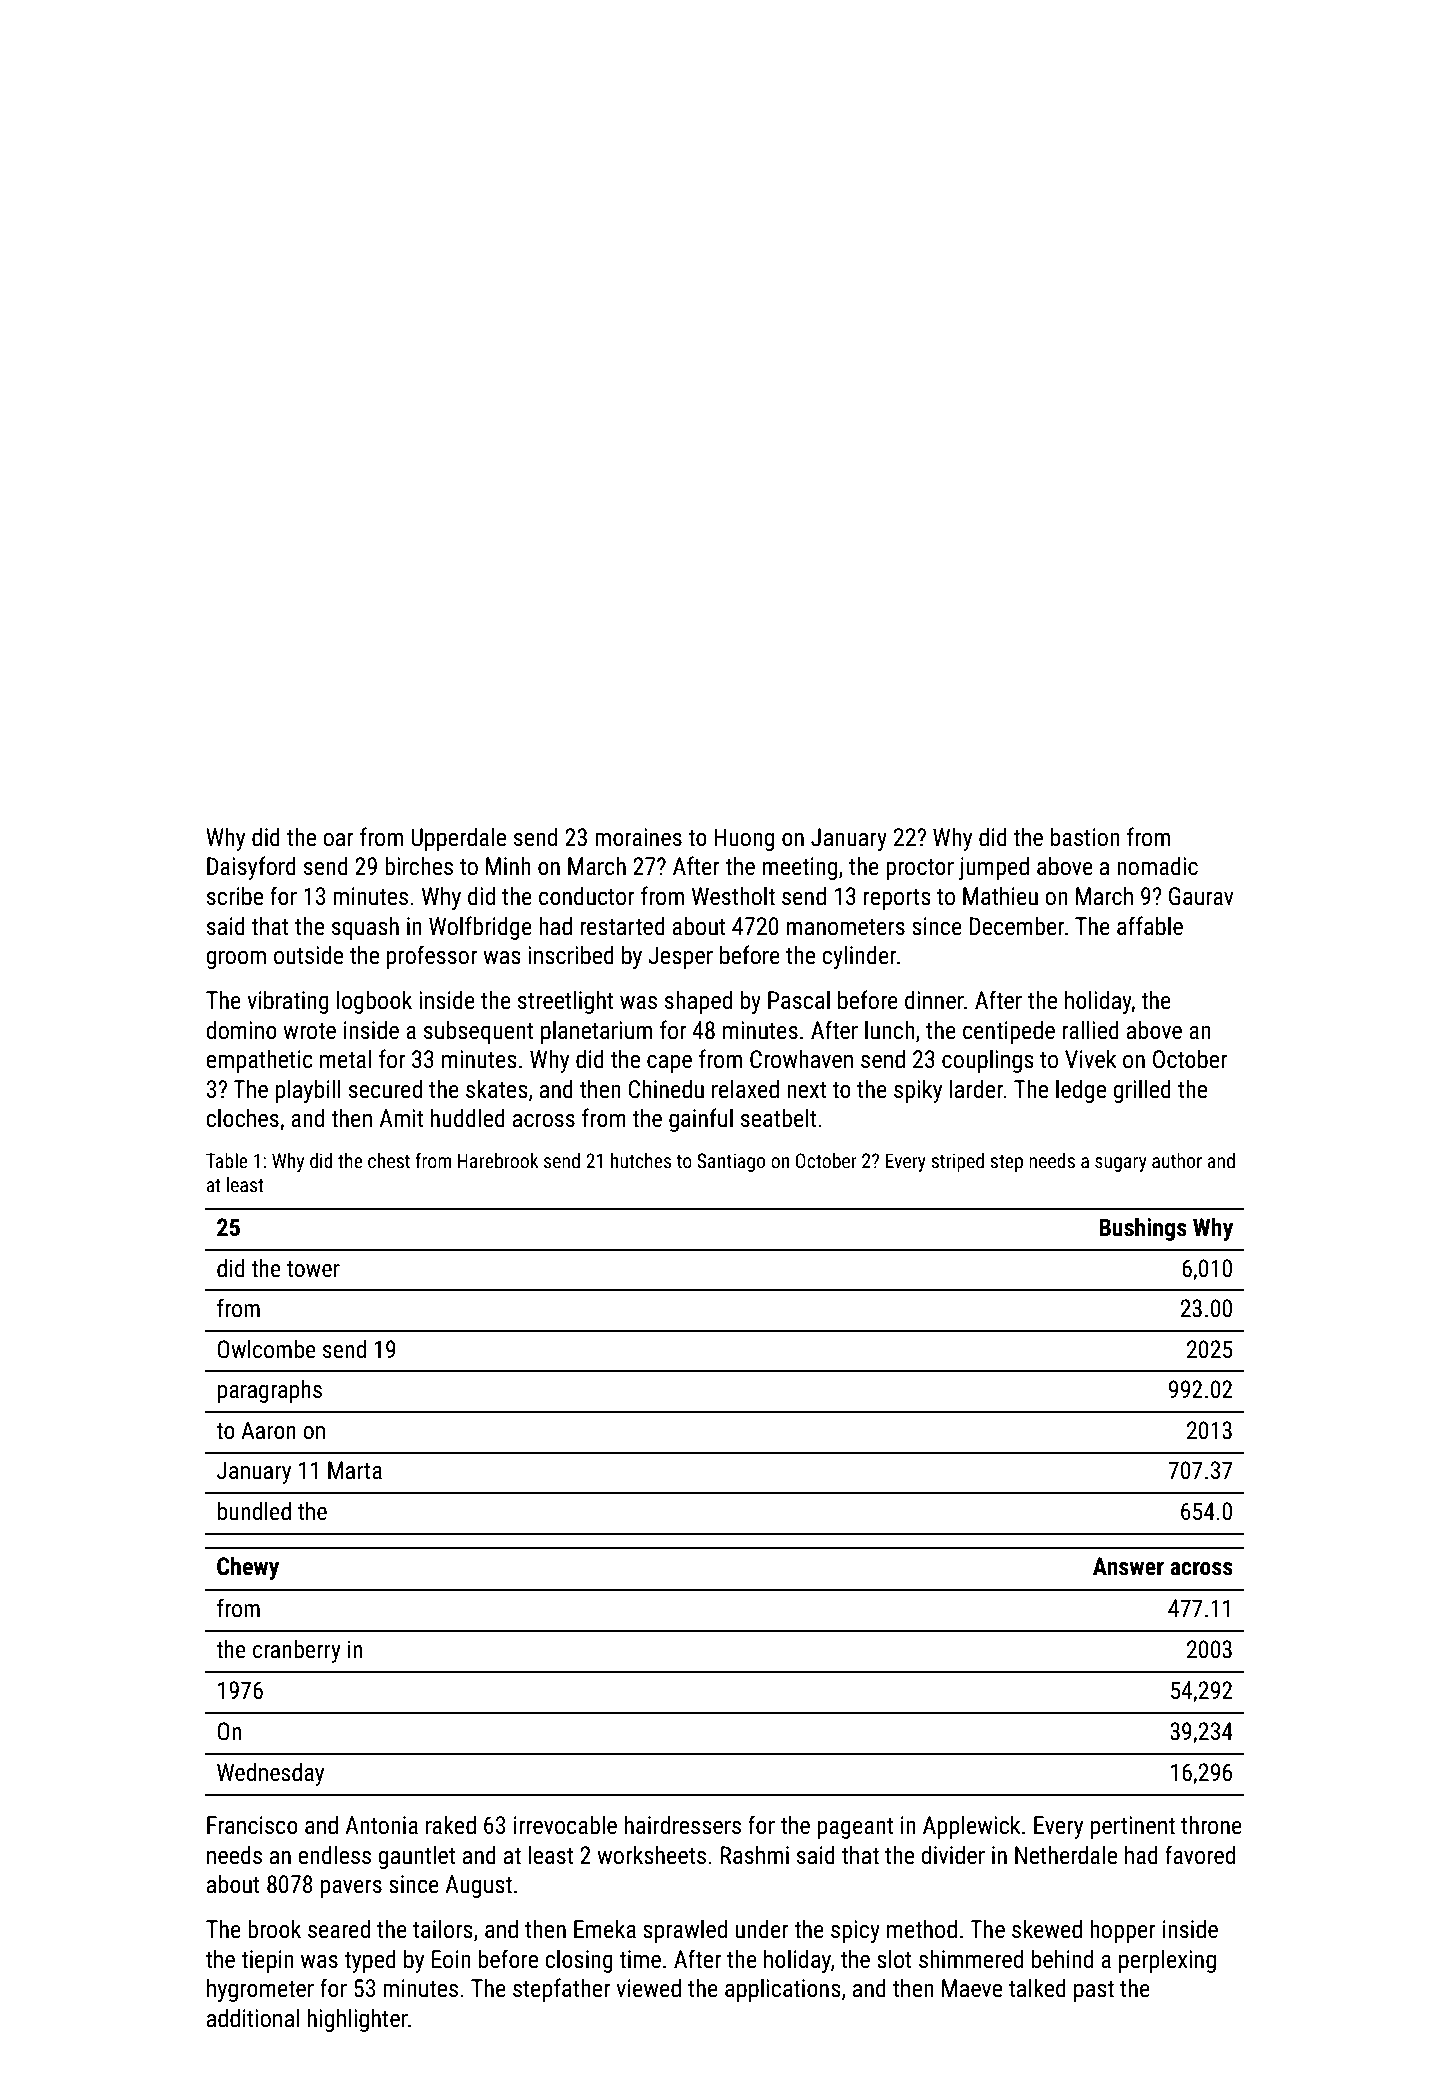  What do you see at coordinates (1091, 1030) in the screenshot?
I see `rallied` at bounding box center [1091, 1030].
